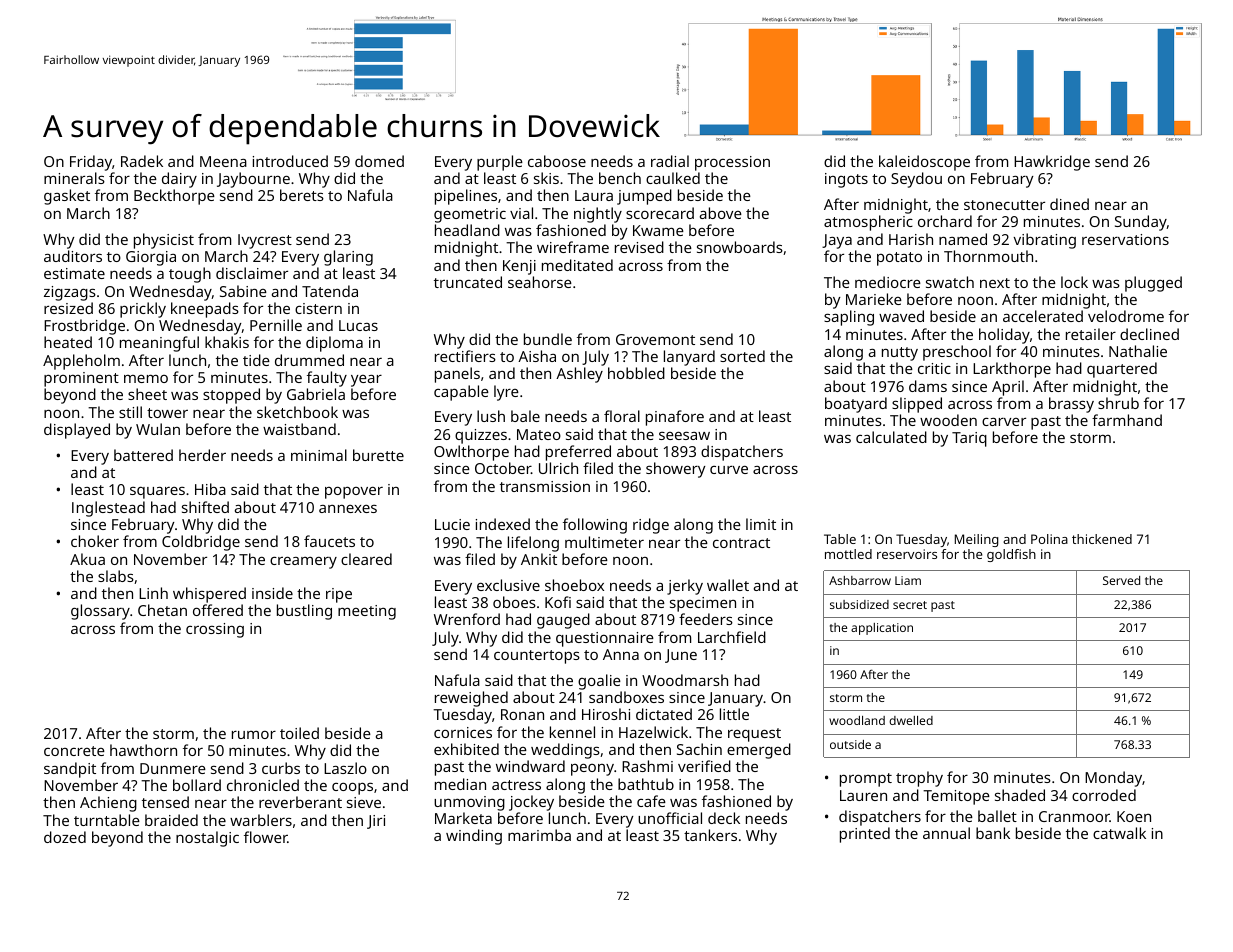  What do you see at coordinates (924, 163) in the page?
I see `kaleidoscope` at bounding box center [924, 163].
